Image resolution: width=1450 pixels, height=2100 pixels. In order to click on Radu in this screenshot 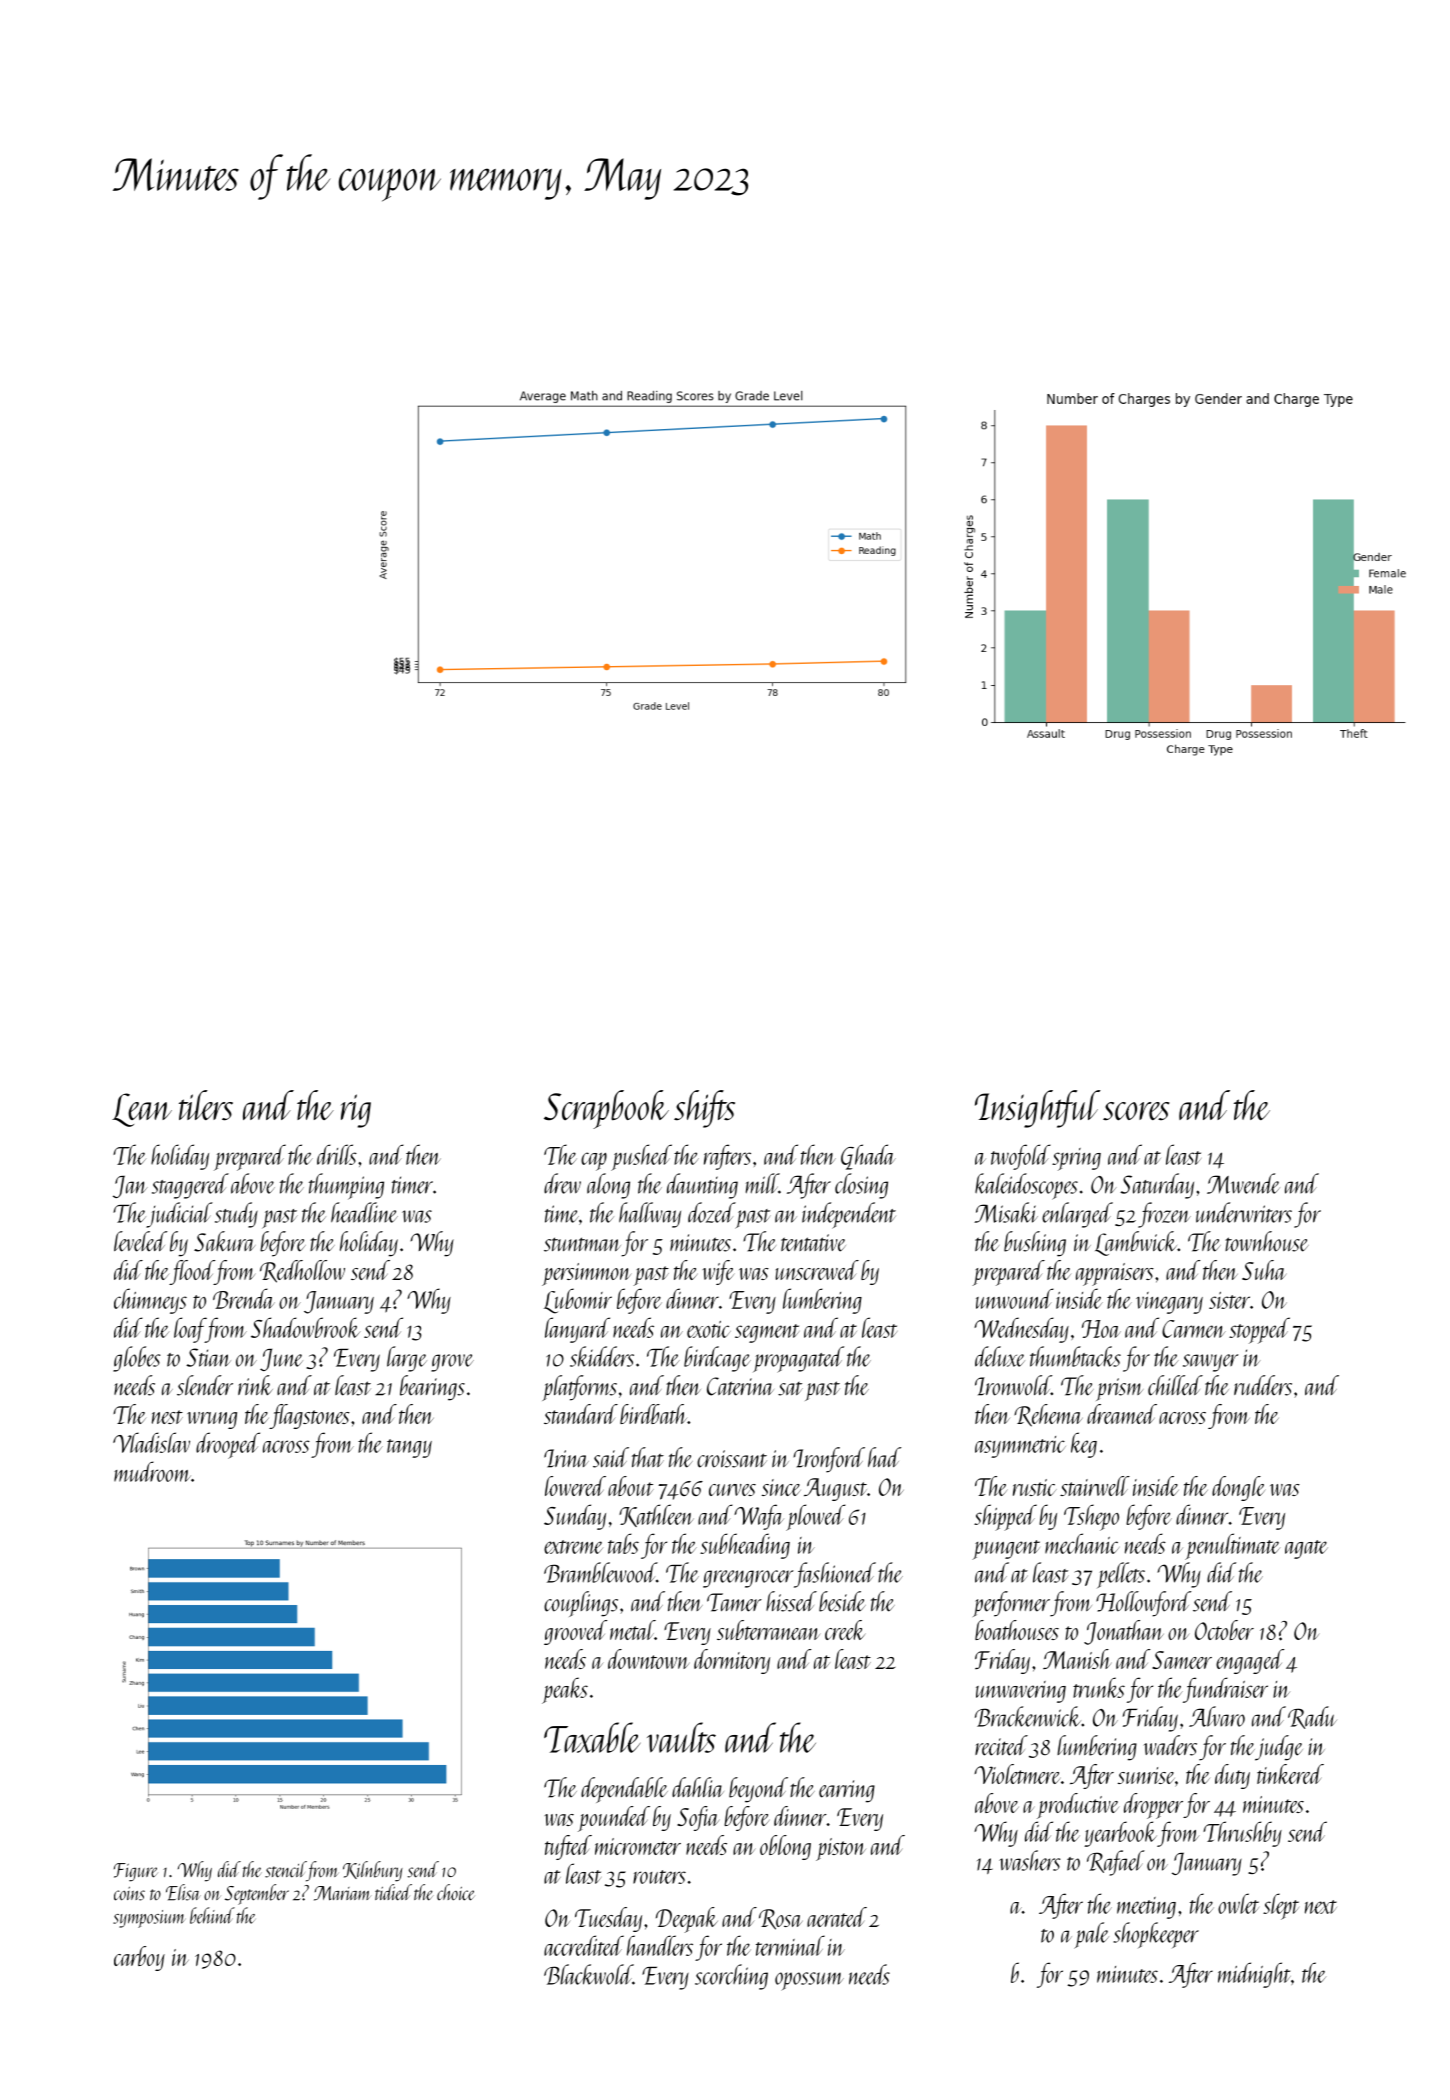, I will do `click(1312, 1717)`.
